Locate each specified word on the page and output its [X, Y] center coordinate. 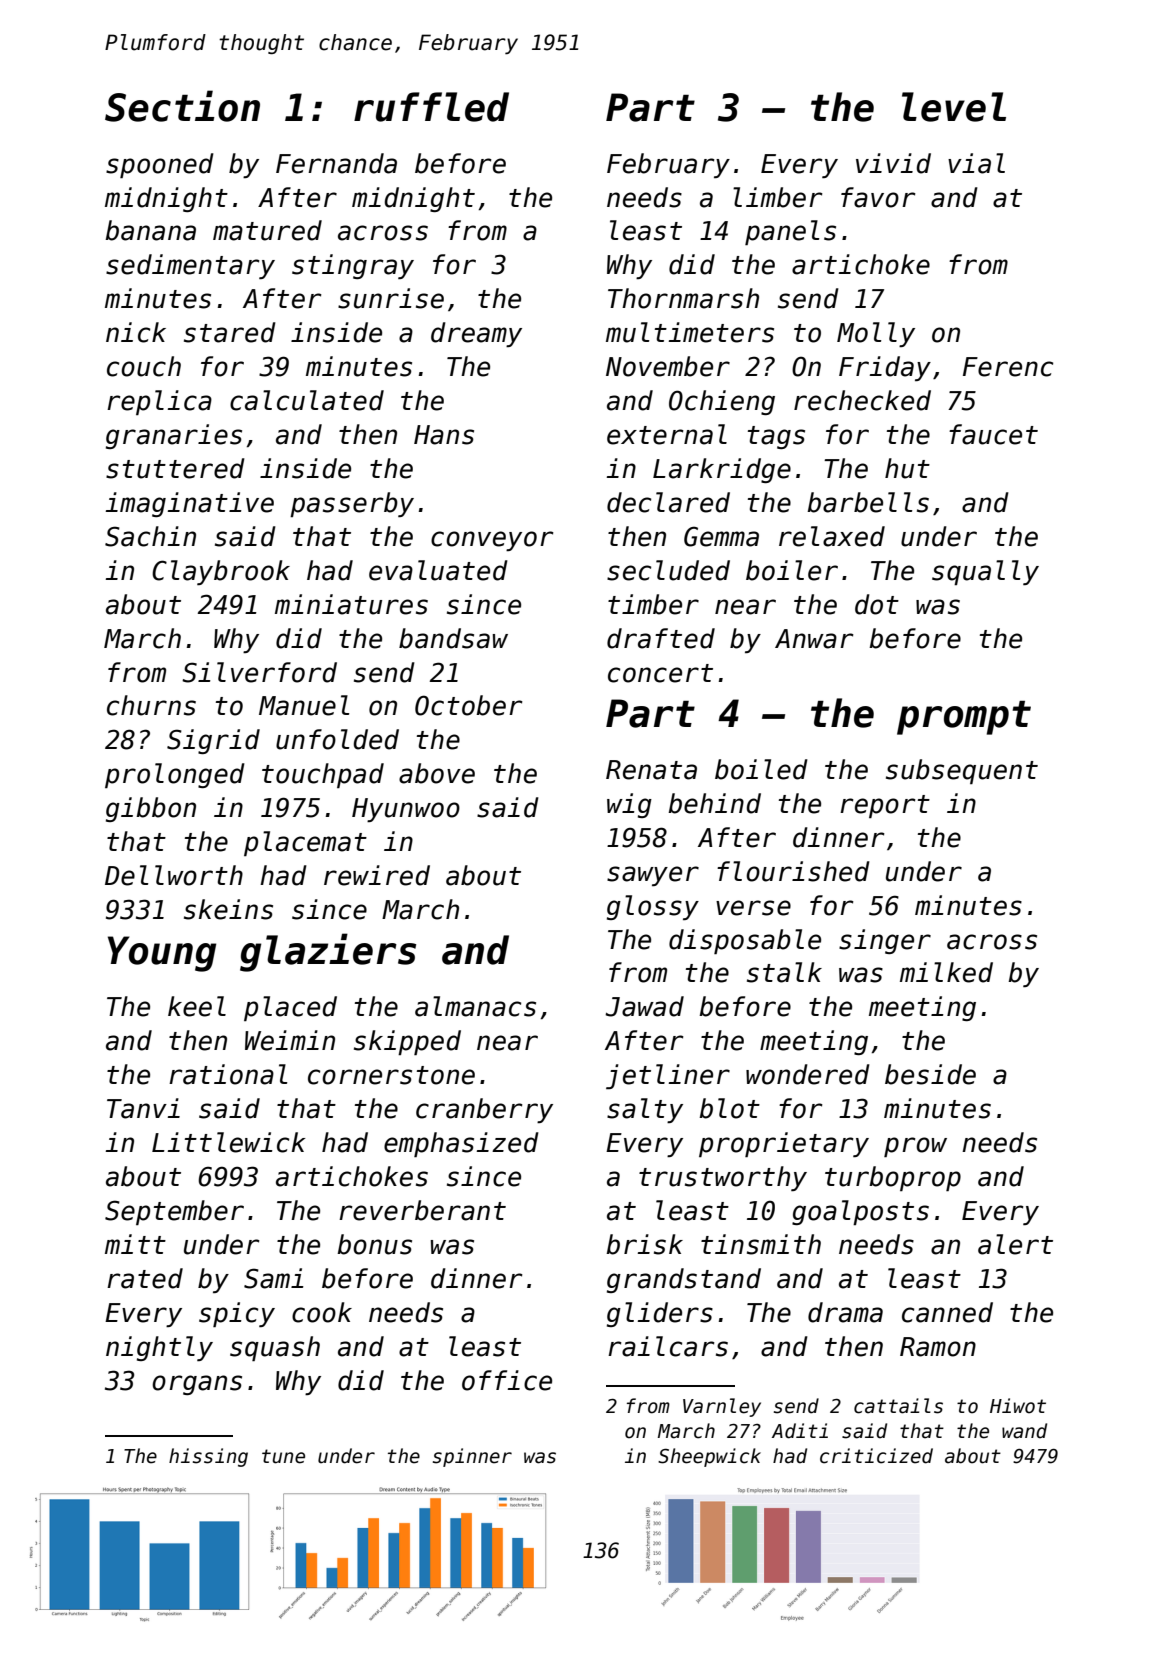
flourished [793, 871]
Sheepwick [709, 1457]
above [437, 773]
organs [197, 1385]
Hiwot [1018, 1406]
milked [946, 972]
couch [144, 366]
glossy [653, 907]
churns [151, 705]
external [667, 434]
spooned [160, 165]
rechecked [862, 400]
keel [197, 1006]
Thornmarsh [683, 298]
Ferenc [1008, 367]
